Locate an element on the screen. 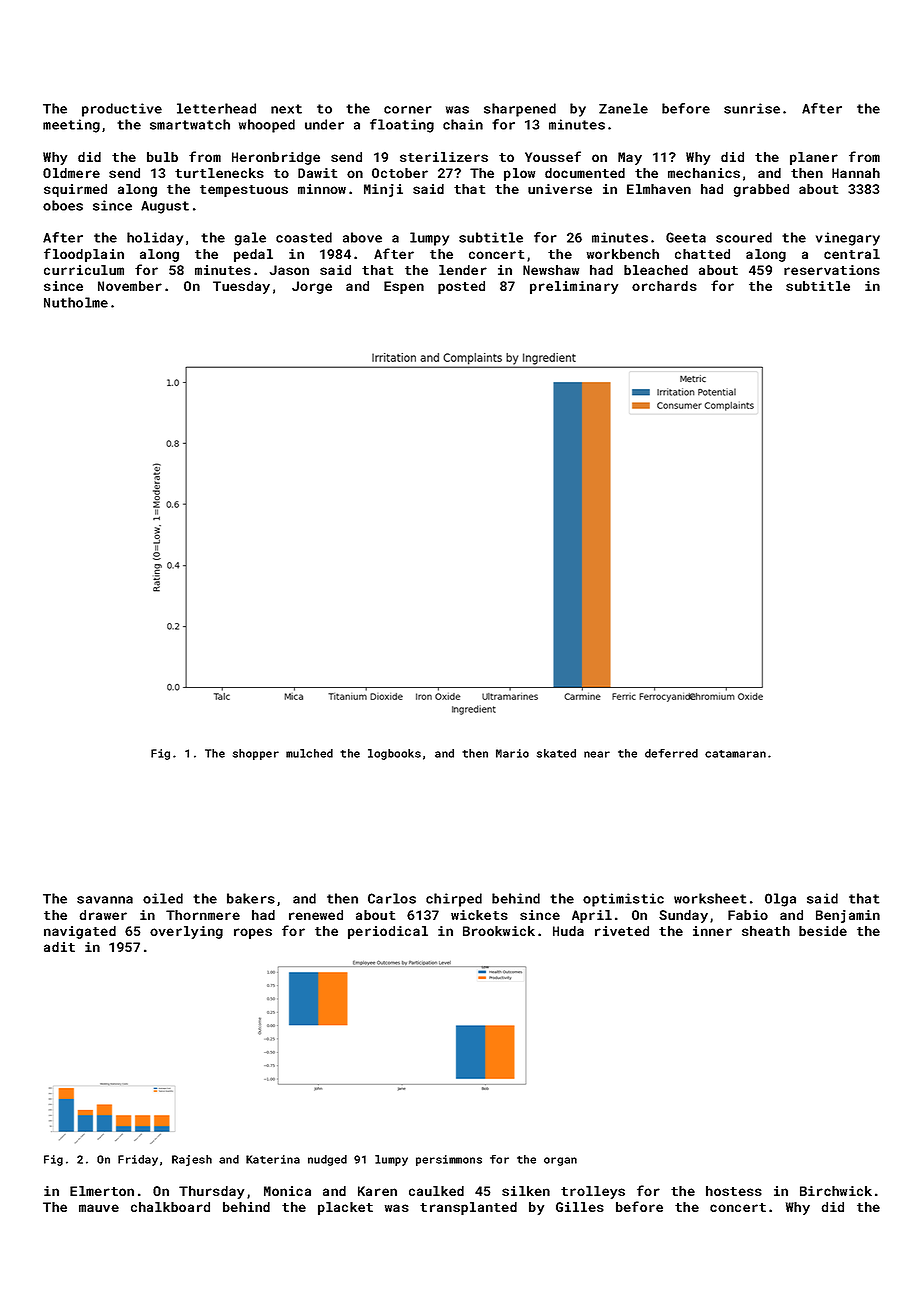 Image resolution: width=924 pixels, height=1308 pixels. Nutholme is located at coordinates (76, 302).
